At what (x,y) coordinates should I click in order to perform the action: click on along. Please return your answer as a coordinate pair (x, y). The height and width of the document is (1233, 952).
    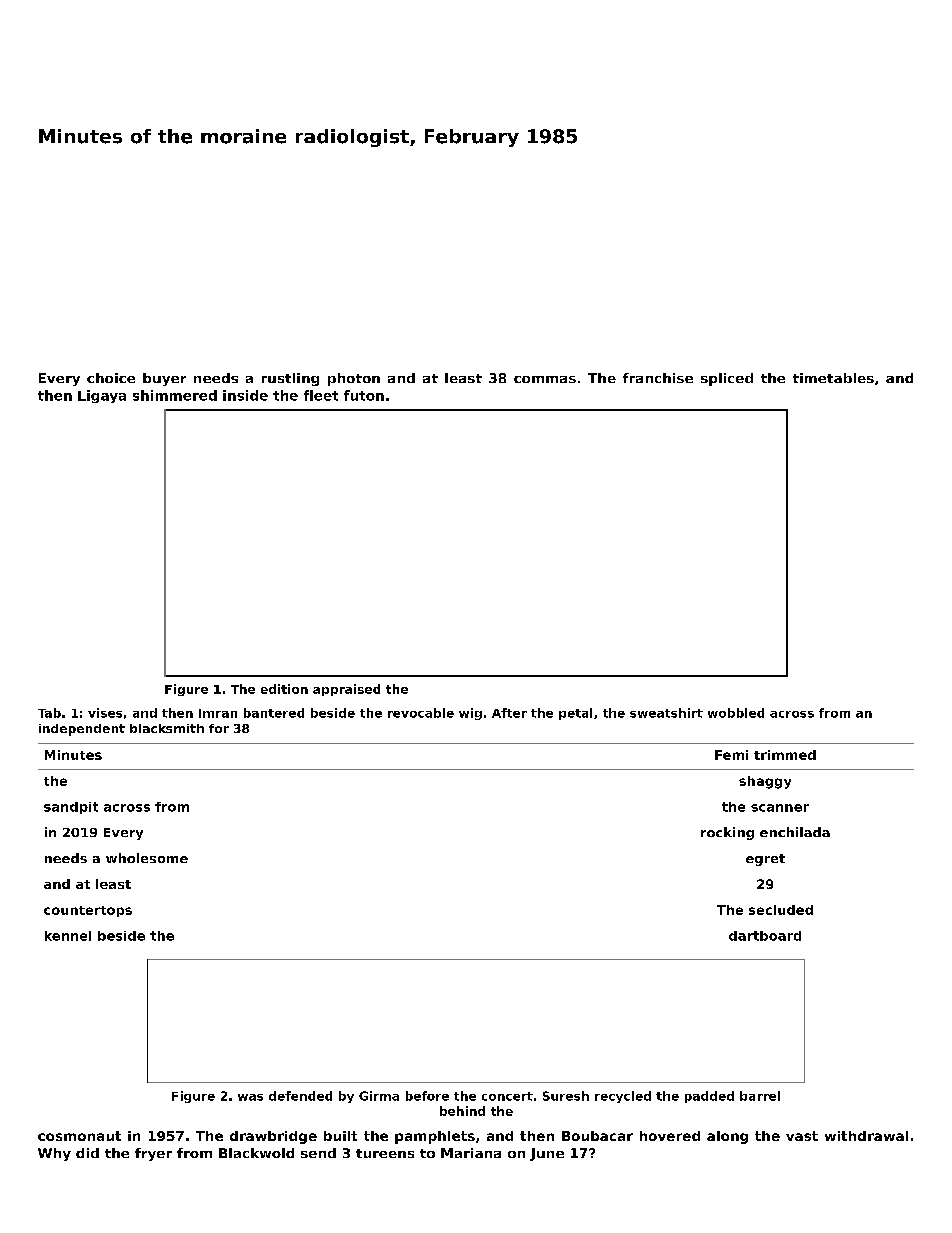
    Looking at the image, I should click on (727, 1137).
